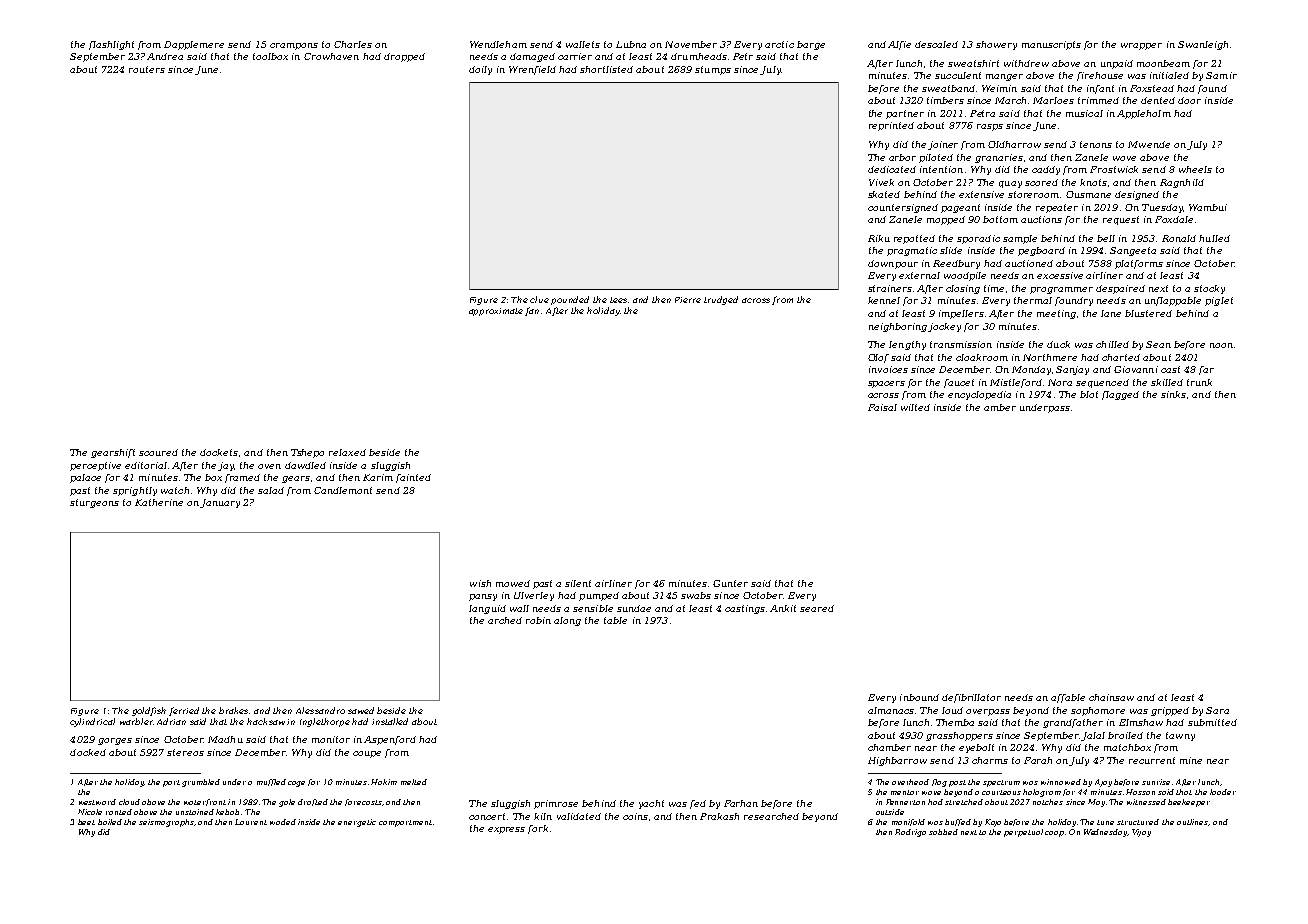 This document has width=1308, height=924. I want to click on November, so click(691, 44).
